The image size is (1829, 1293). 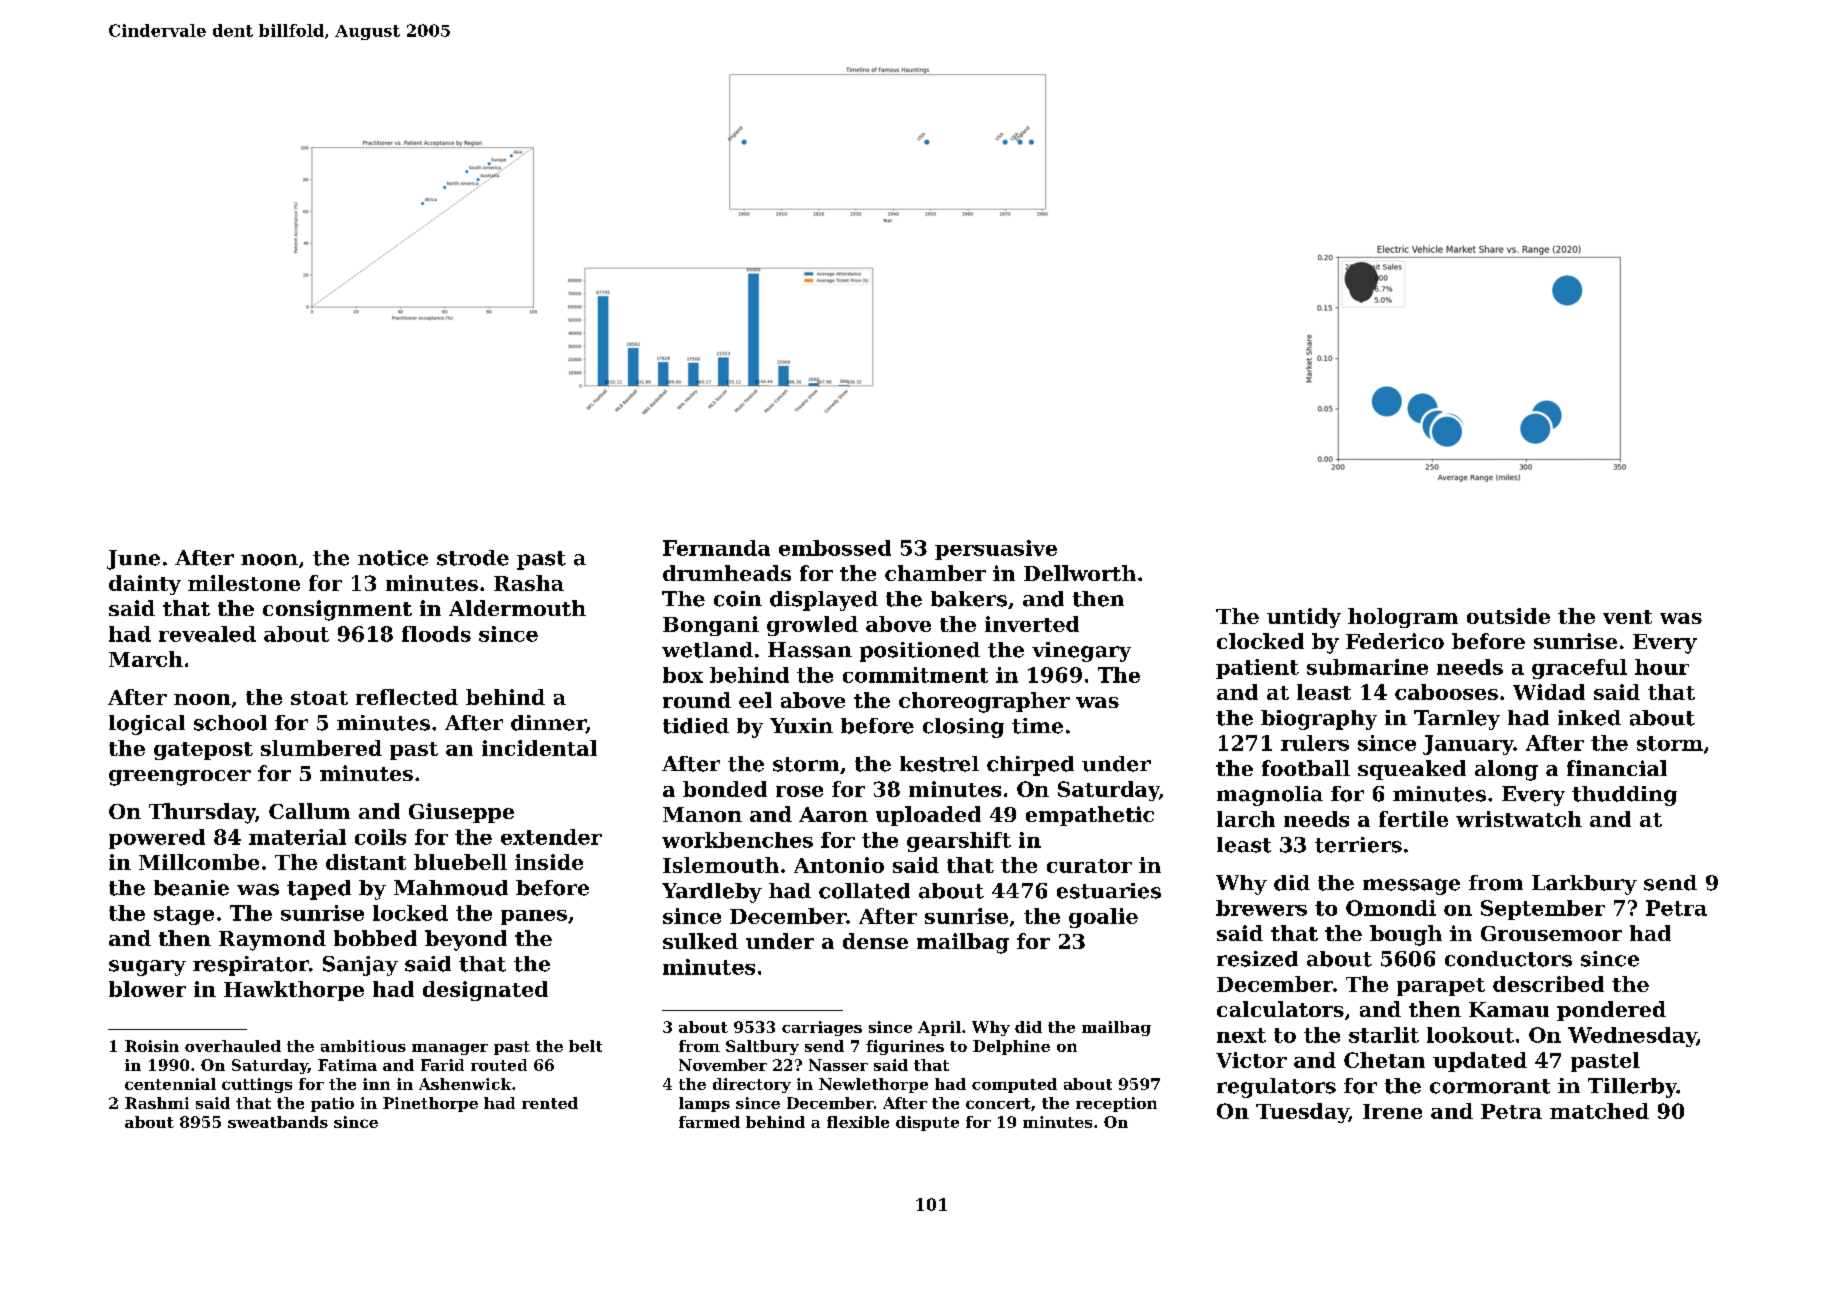 What do you see at coordinates (152, 1046) in the document?
I see `Roisin` at bounding box center [152, 1046].
